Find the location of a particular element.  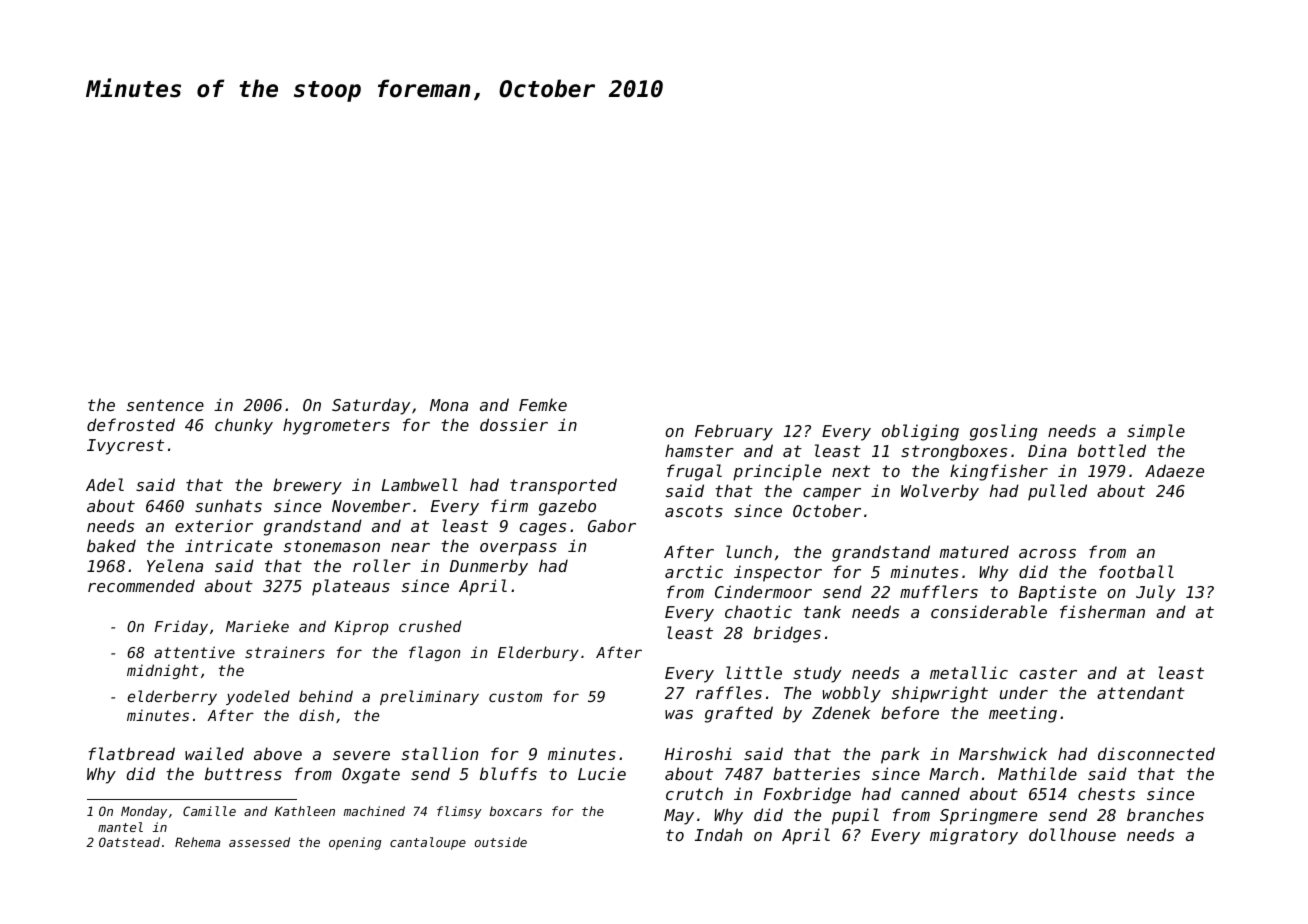

study is located at coordinates (817, 674).
